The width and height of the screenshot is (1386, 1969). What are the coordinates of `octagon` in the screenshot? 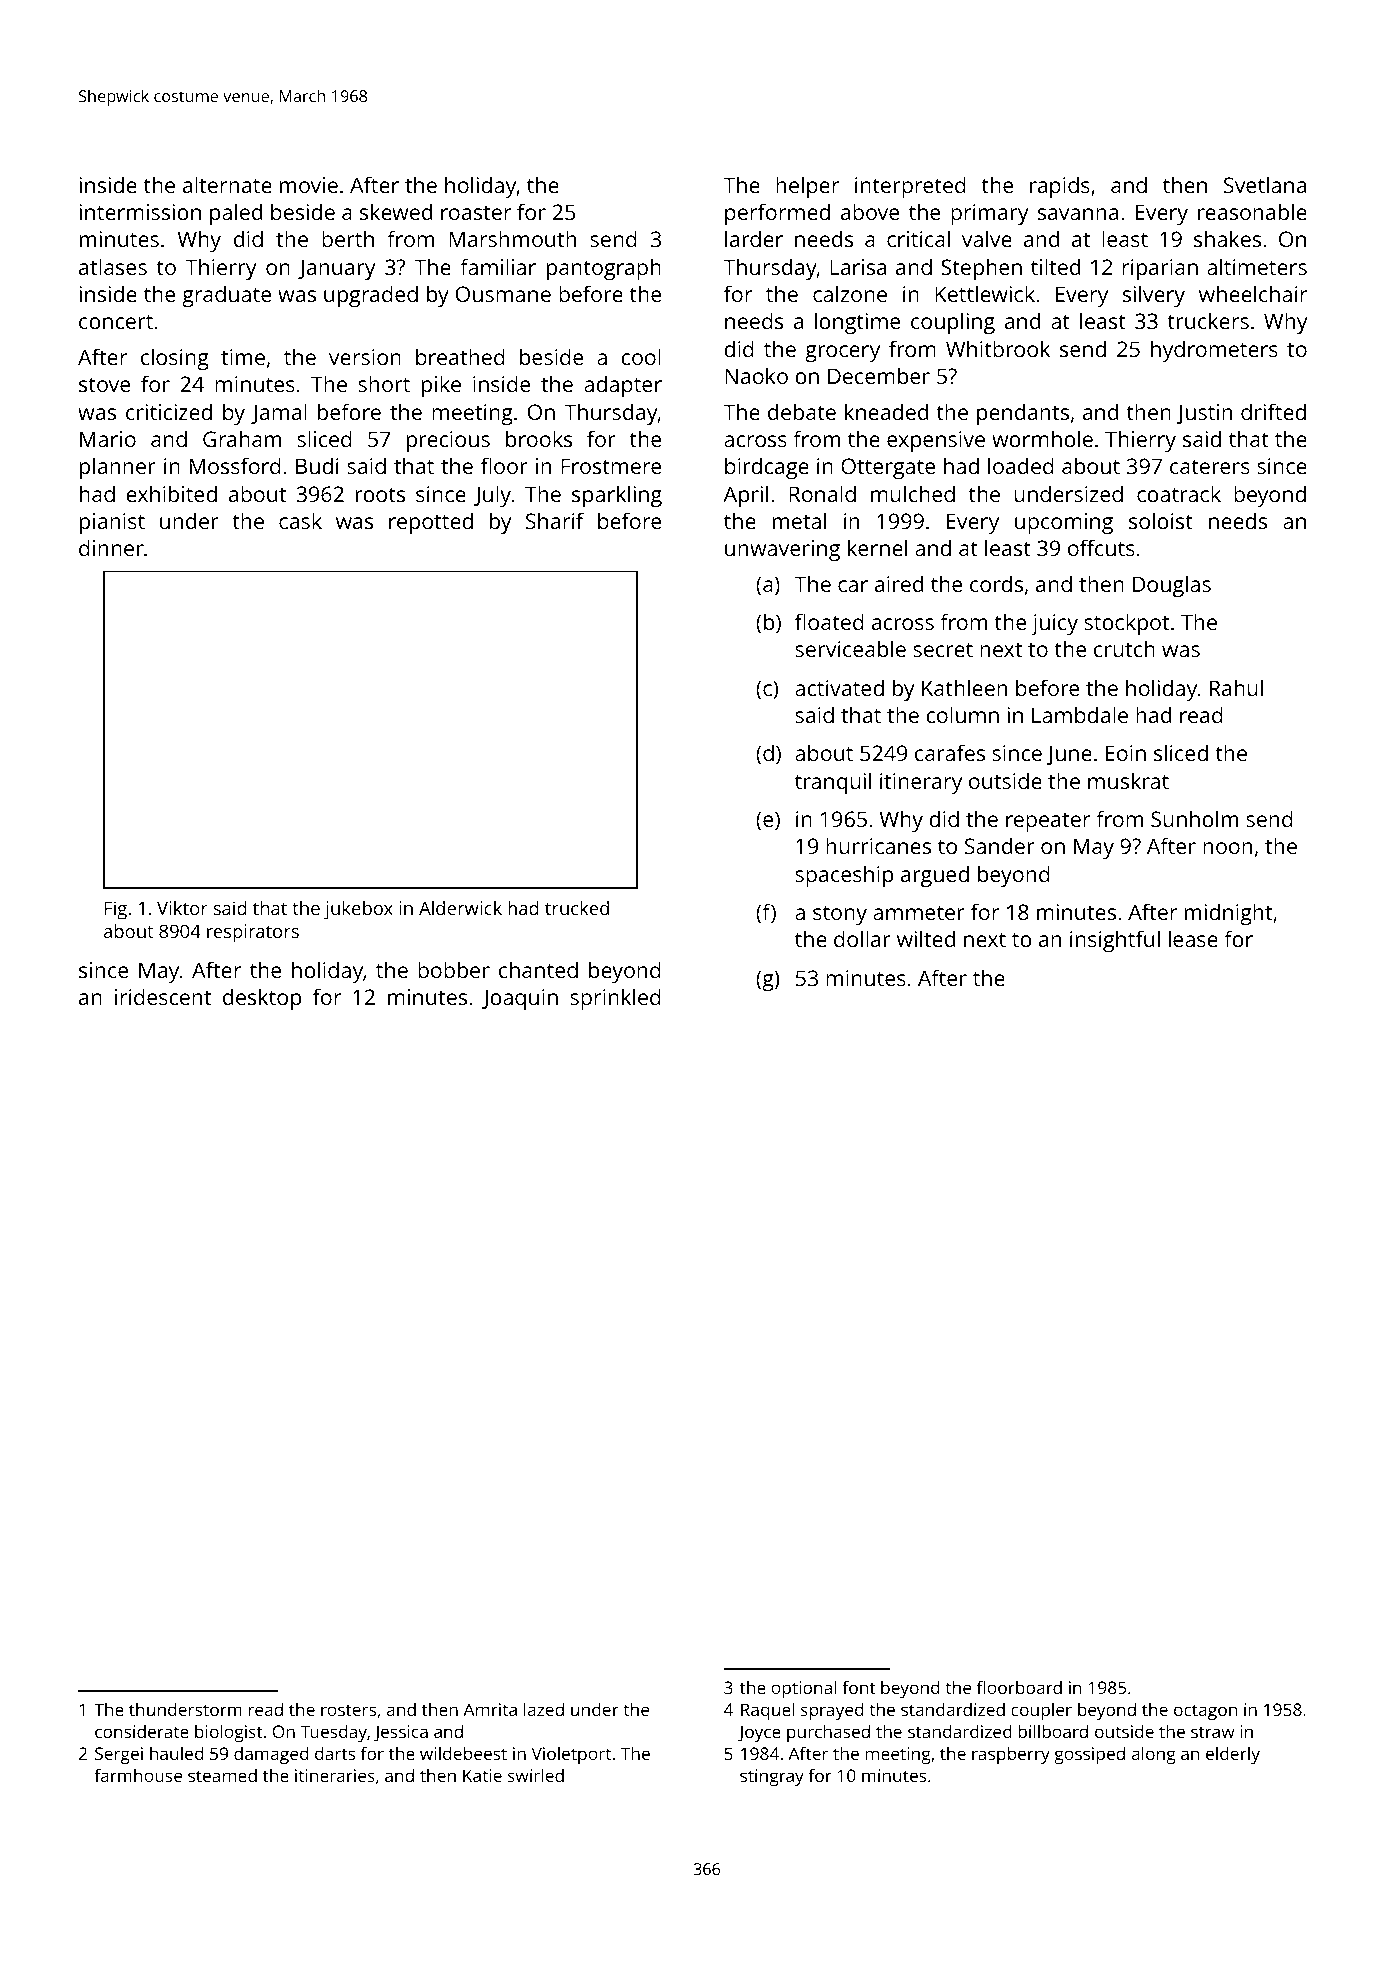 It's located at (1205, 1712).
